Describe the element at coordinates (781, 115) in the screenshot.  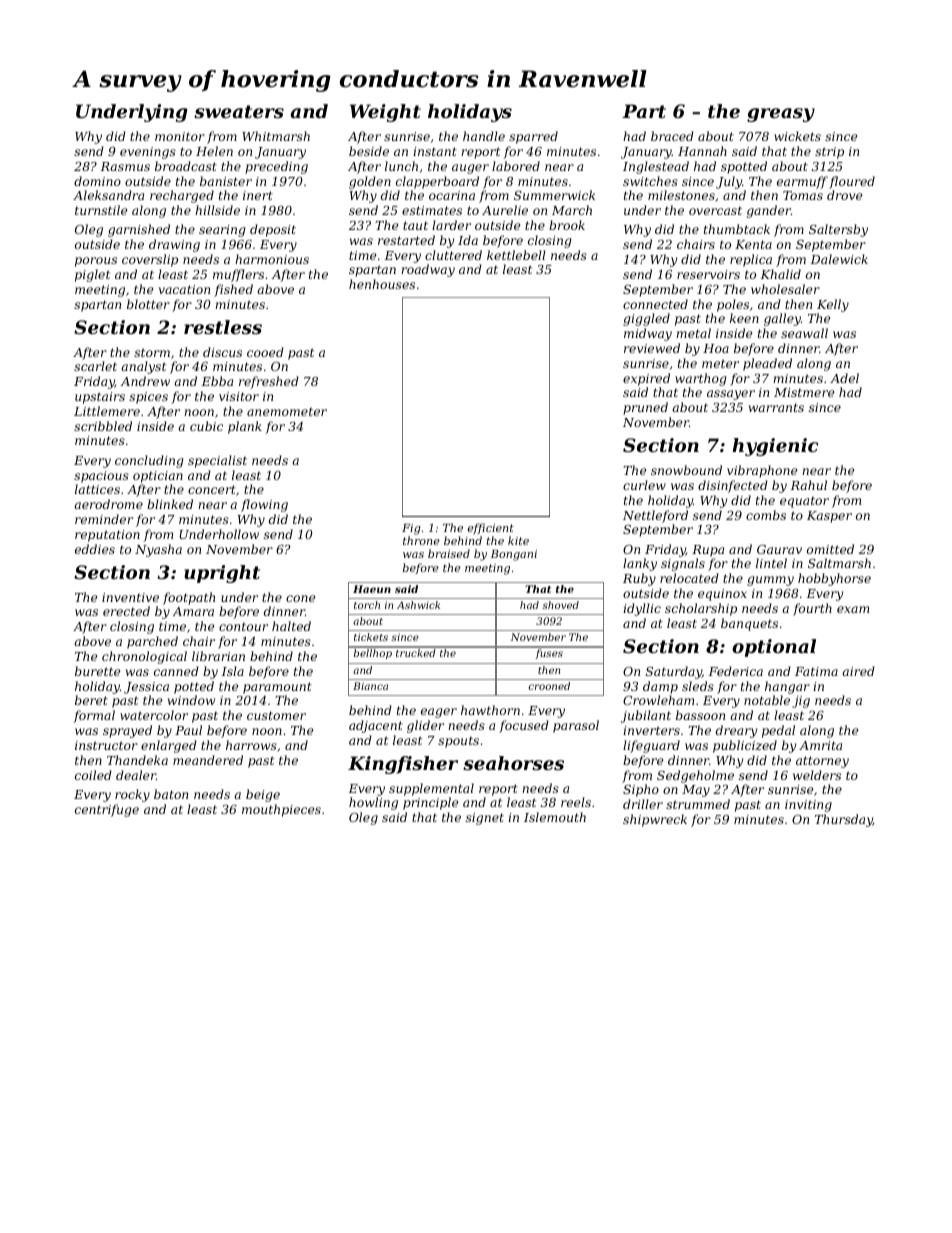
I see `greasy` at that location.
